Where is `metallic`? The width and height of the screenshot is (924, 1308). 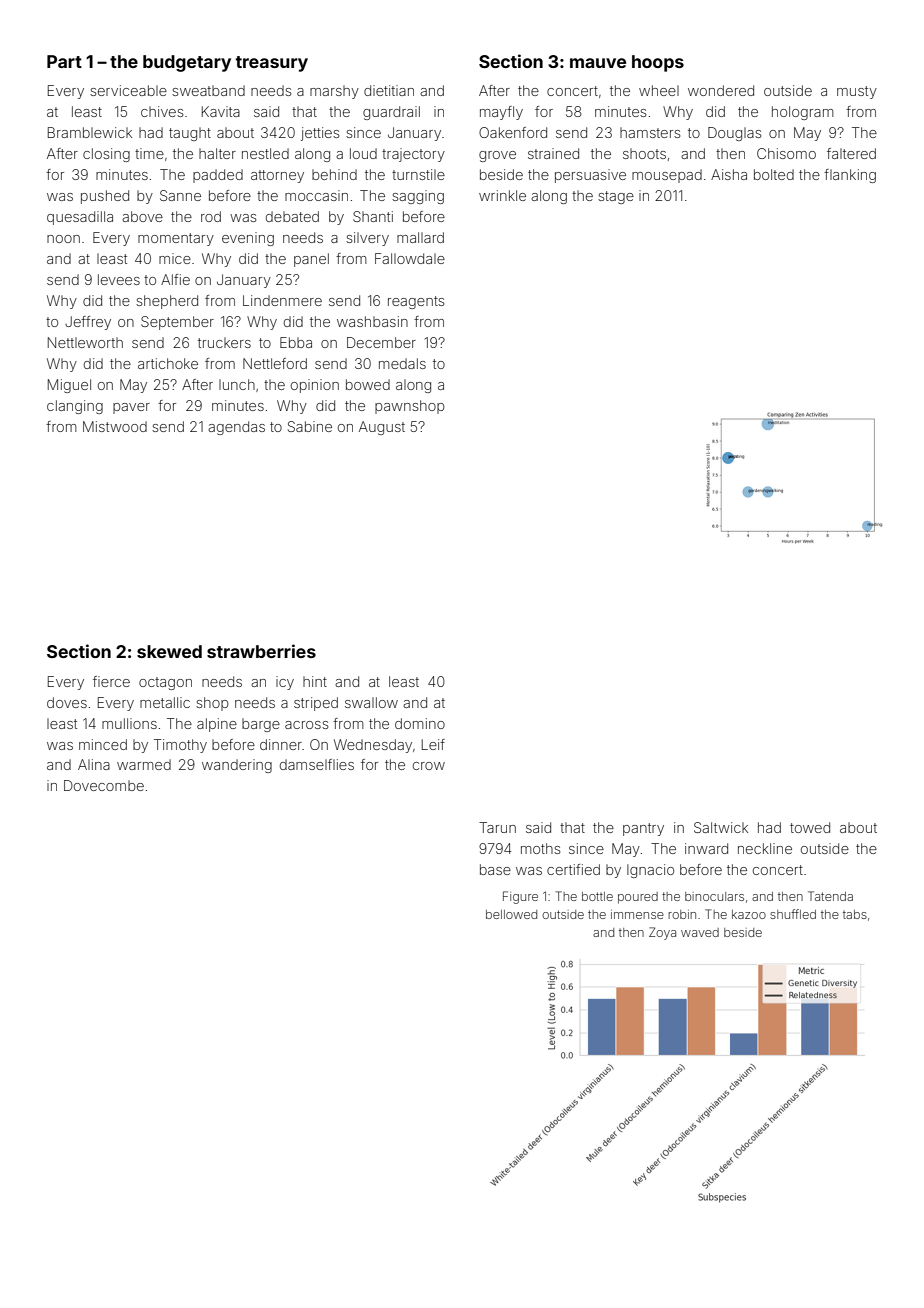 metallic is located at coordinates (165, 702).
